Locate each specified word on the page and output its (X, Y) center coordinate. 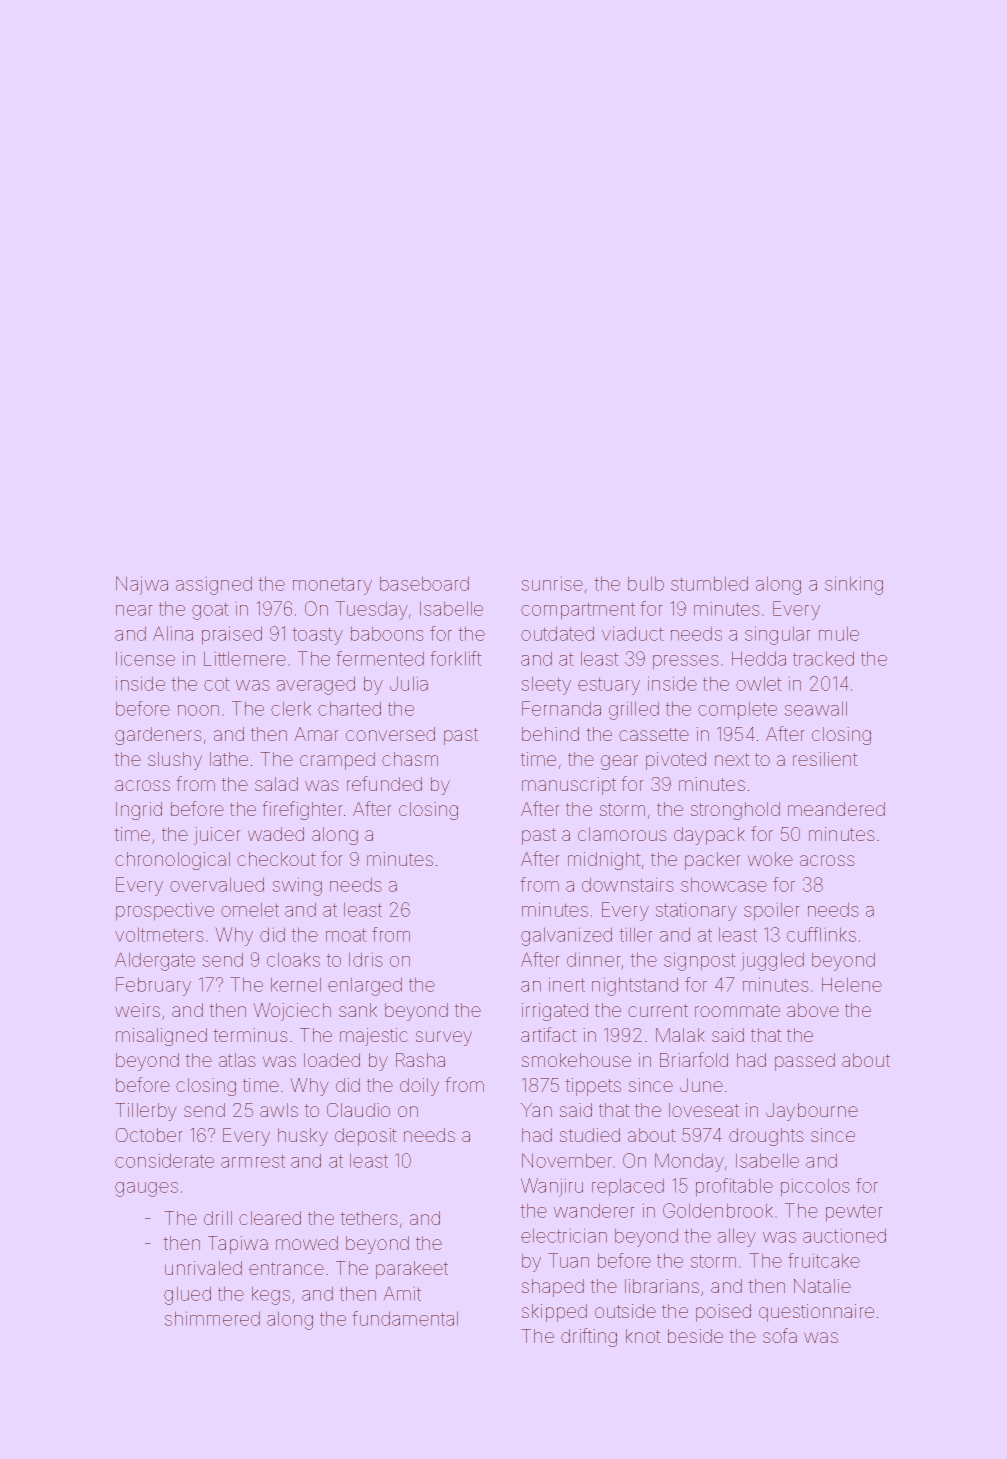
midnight (604, 861)
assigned (214, 586)
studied (590, 1135)
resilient (825, 759)
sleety (546, 686)
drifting (589, 1337)
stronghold (735, 811)
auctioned (844, 1236)
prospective (165, 911)
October (149, 1135)
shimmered (212, 1319)
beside (695, 1336)
